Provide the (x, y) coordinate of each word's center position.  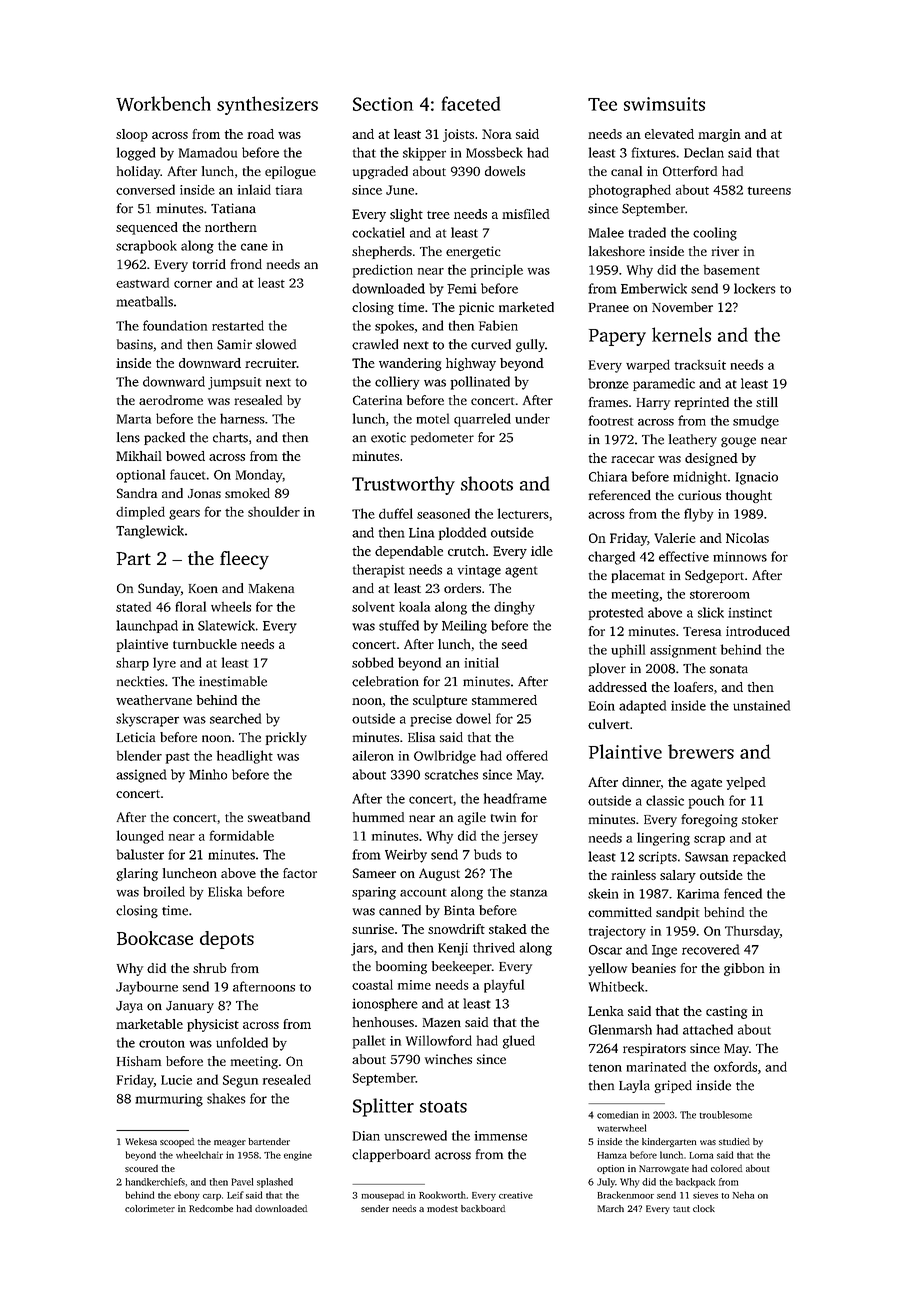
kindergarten (669, 1142)
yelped (746, 783)
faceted (471, 103)
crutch (466, 551)
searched (235, 718)
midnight (700, 478)
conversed (145, 189)
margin (719, 135)
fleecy (244, 560)
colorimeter (150, 1208)
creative (516, 1195)
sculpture (440, 701)
